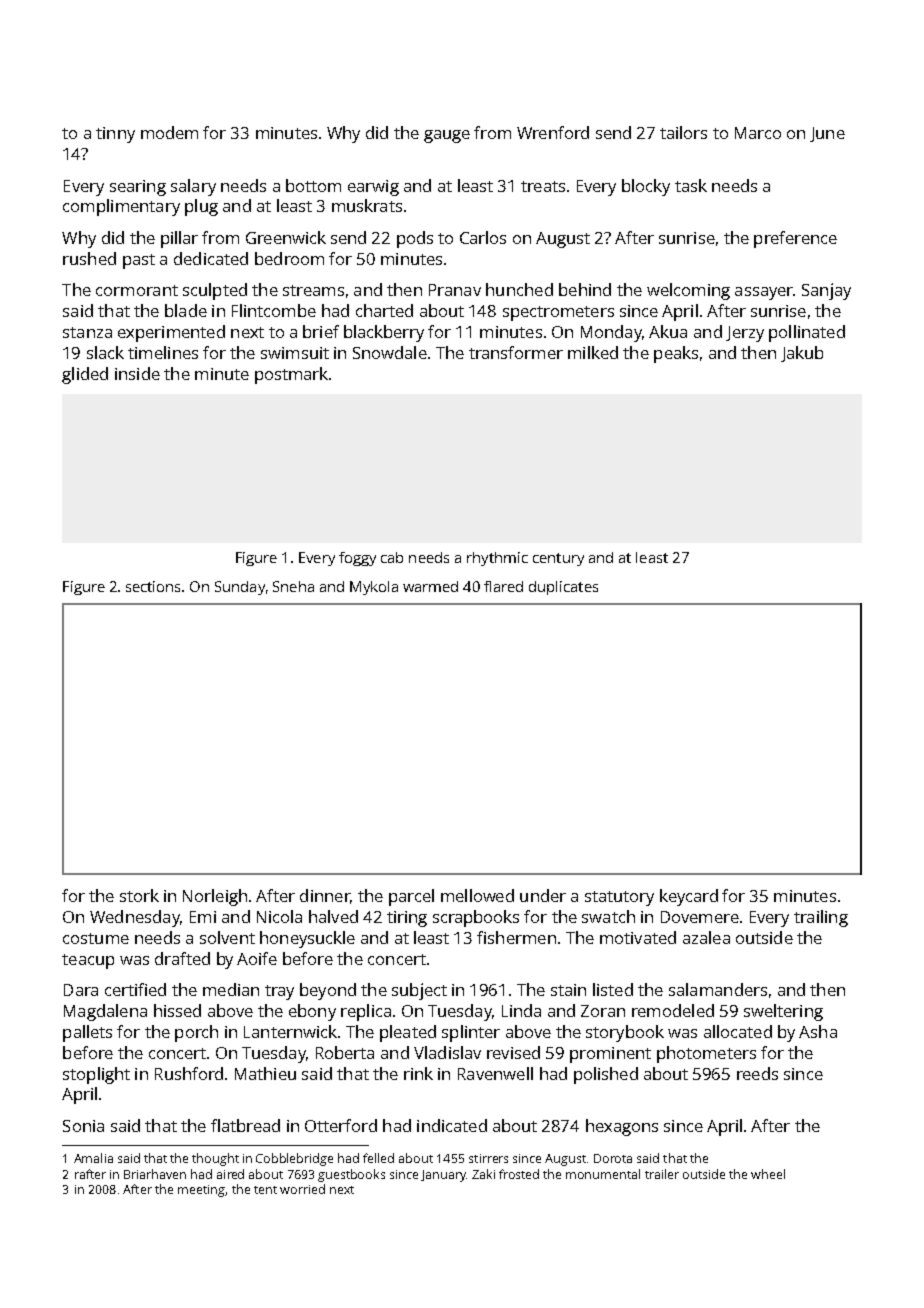 The height and width of the screenshot is (1308, 924). What do you see at coordinates (121, 207) in the screenshot?
I see `complimentary` at bounding box center [121, 207].
